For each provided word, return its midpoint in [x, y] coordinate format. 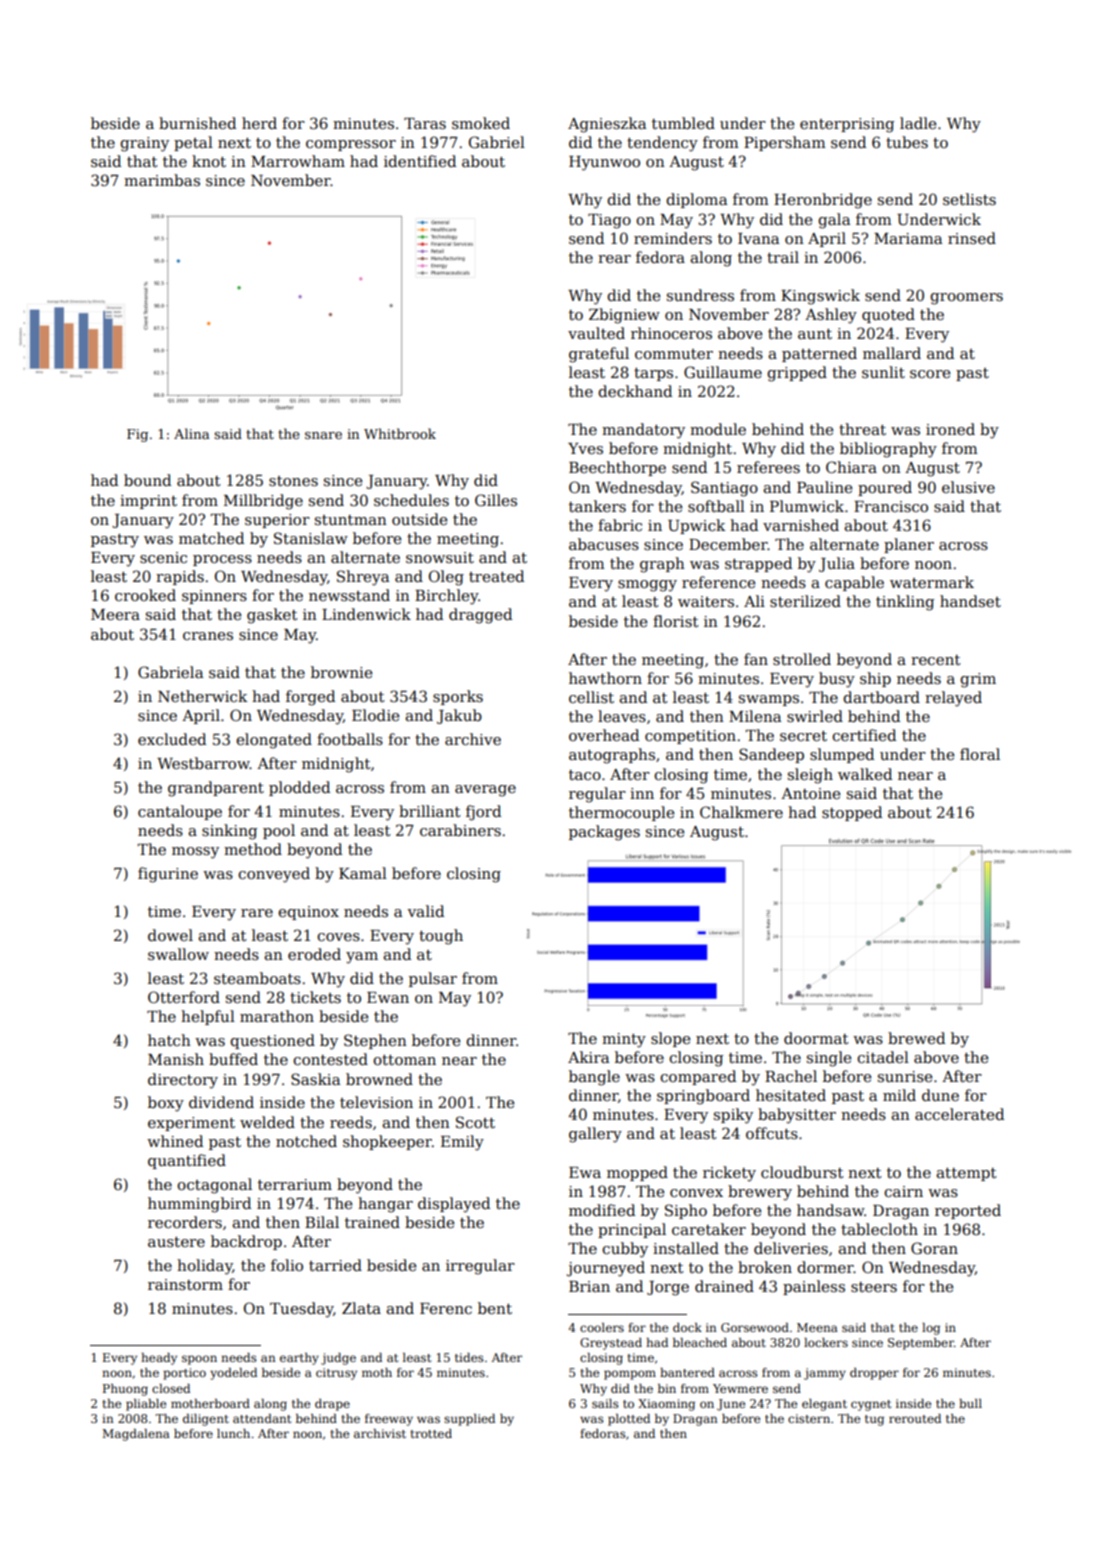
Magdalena [136, 1435]
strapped [758, 564]
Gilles [496, 500]
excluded [172, 739]
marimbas [162, 180]
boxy [166, 1104]
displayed [454, 1205]
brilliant [430, 811]
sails [605, 1403]
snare [323, 435]
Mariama [908, 238]
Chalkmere [741, 812]
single [829, 1059]
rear [614, 259]
